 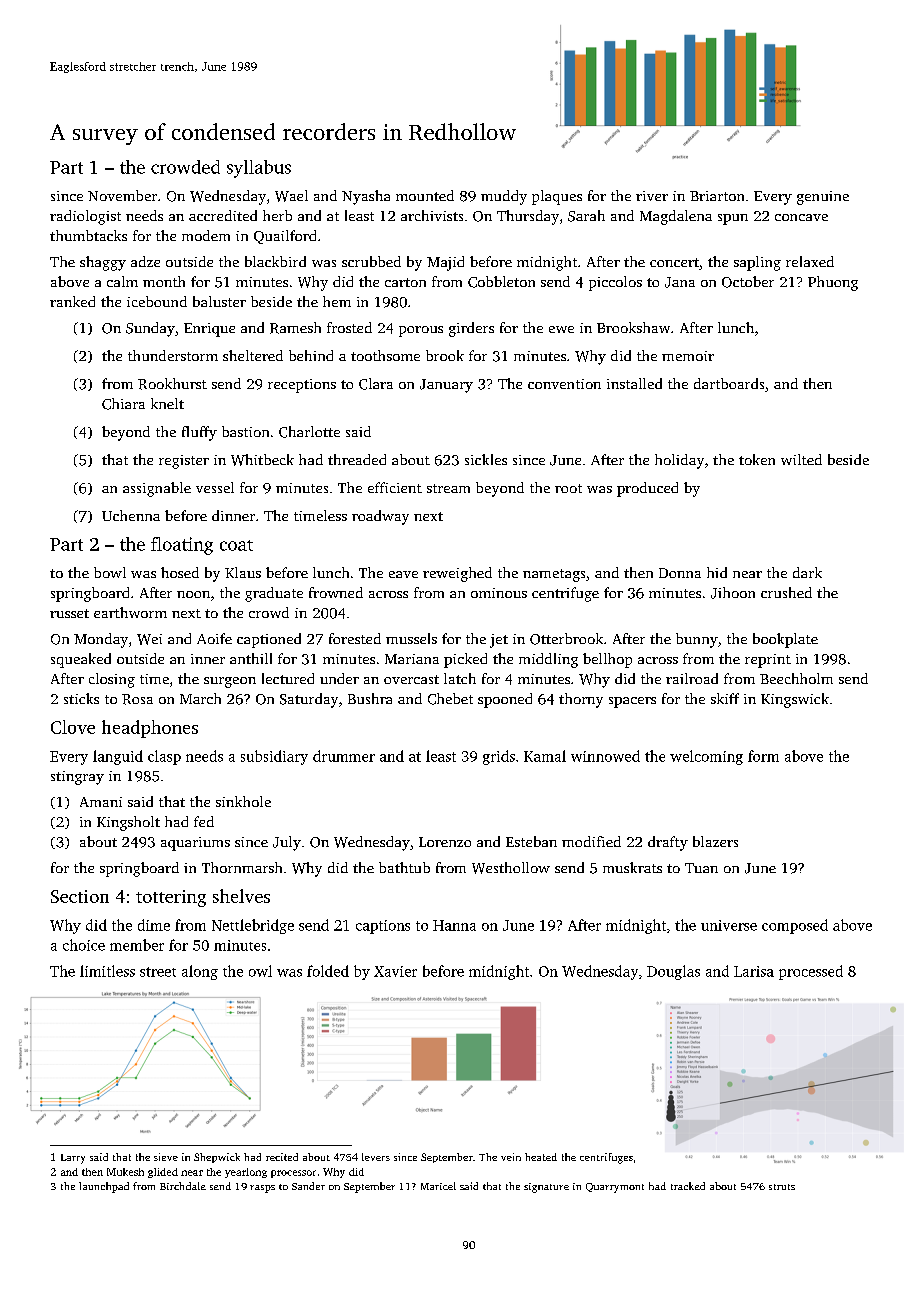 I want to click on modified, so click(x=591, y=841).
